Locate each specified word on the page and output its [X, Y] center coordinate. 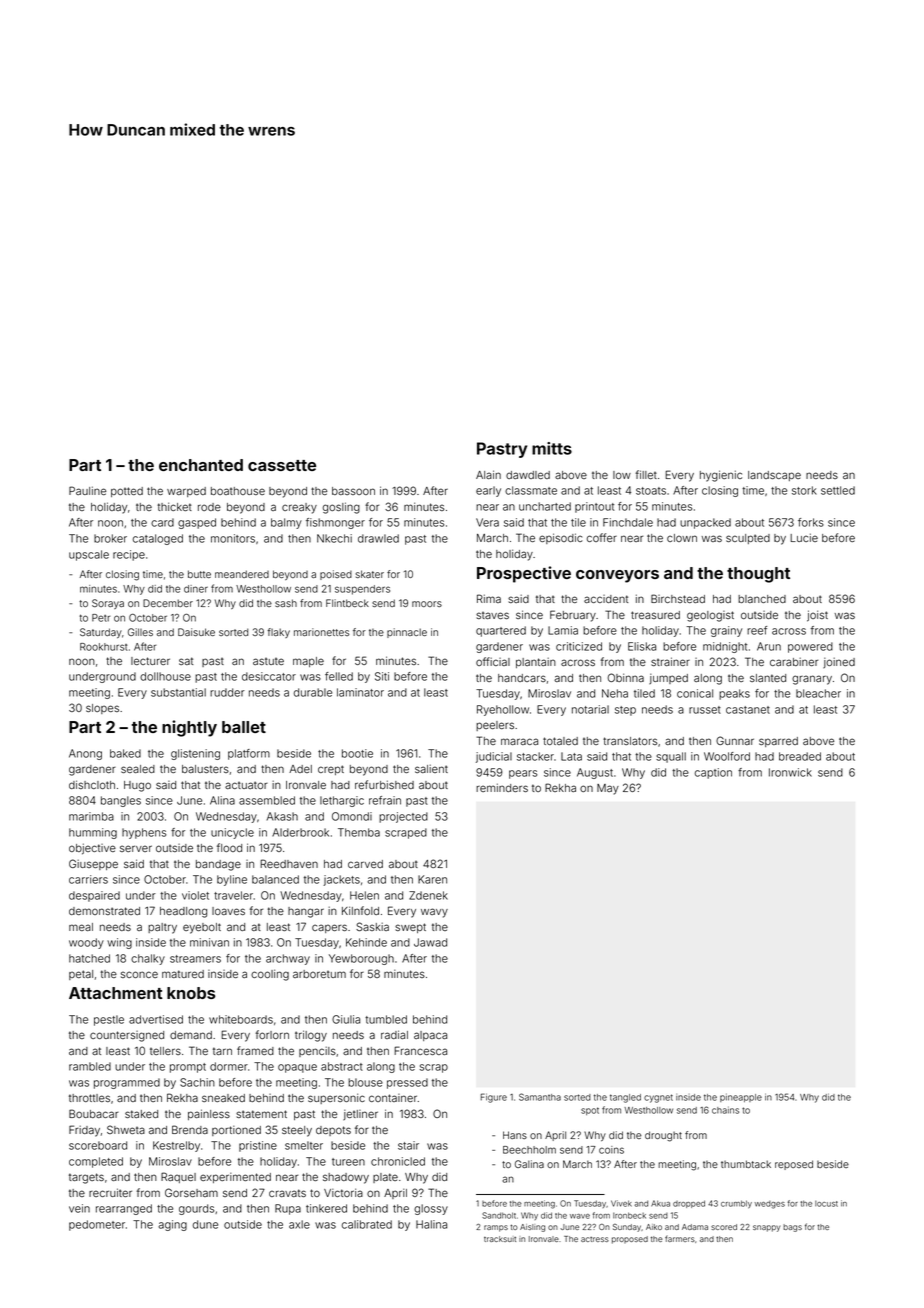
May [608, 789]
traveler [233, 895]
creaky [299, 508]
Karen [432, 879]
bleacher [818, 693]
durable [313, 692]
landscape [774, 476]
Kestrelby [176, 1146]
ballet [244, 727]
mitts [552, 448]
